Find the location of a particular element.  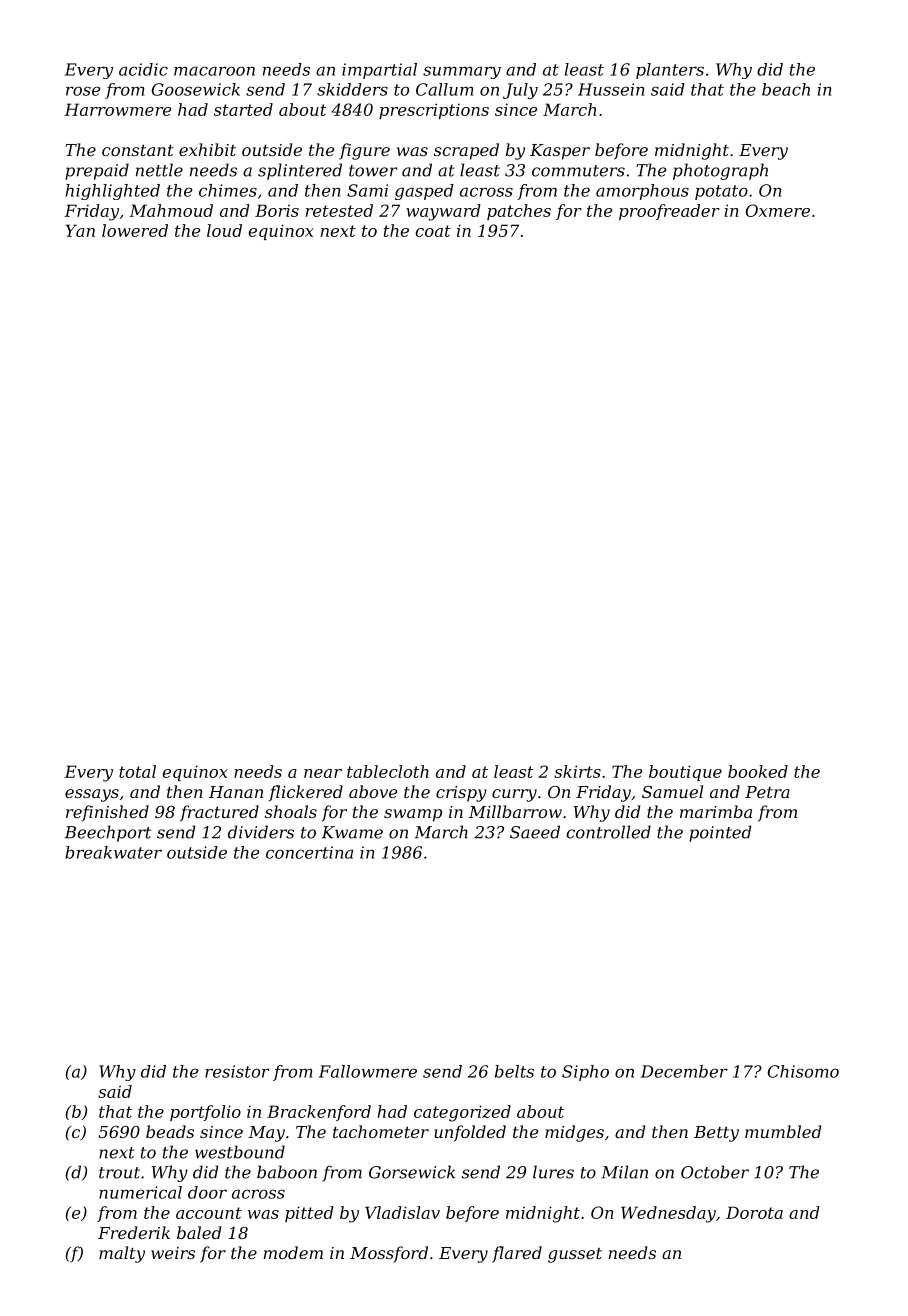

lures is located at coordinates (553, 1172).
